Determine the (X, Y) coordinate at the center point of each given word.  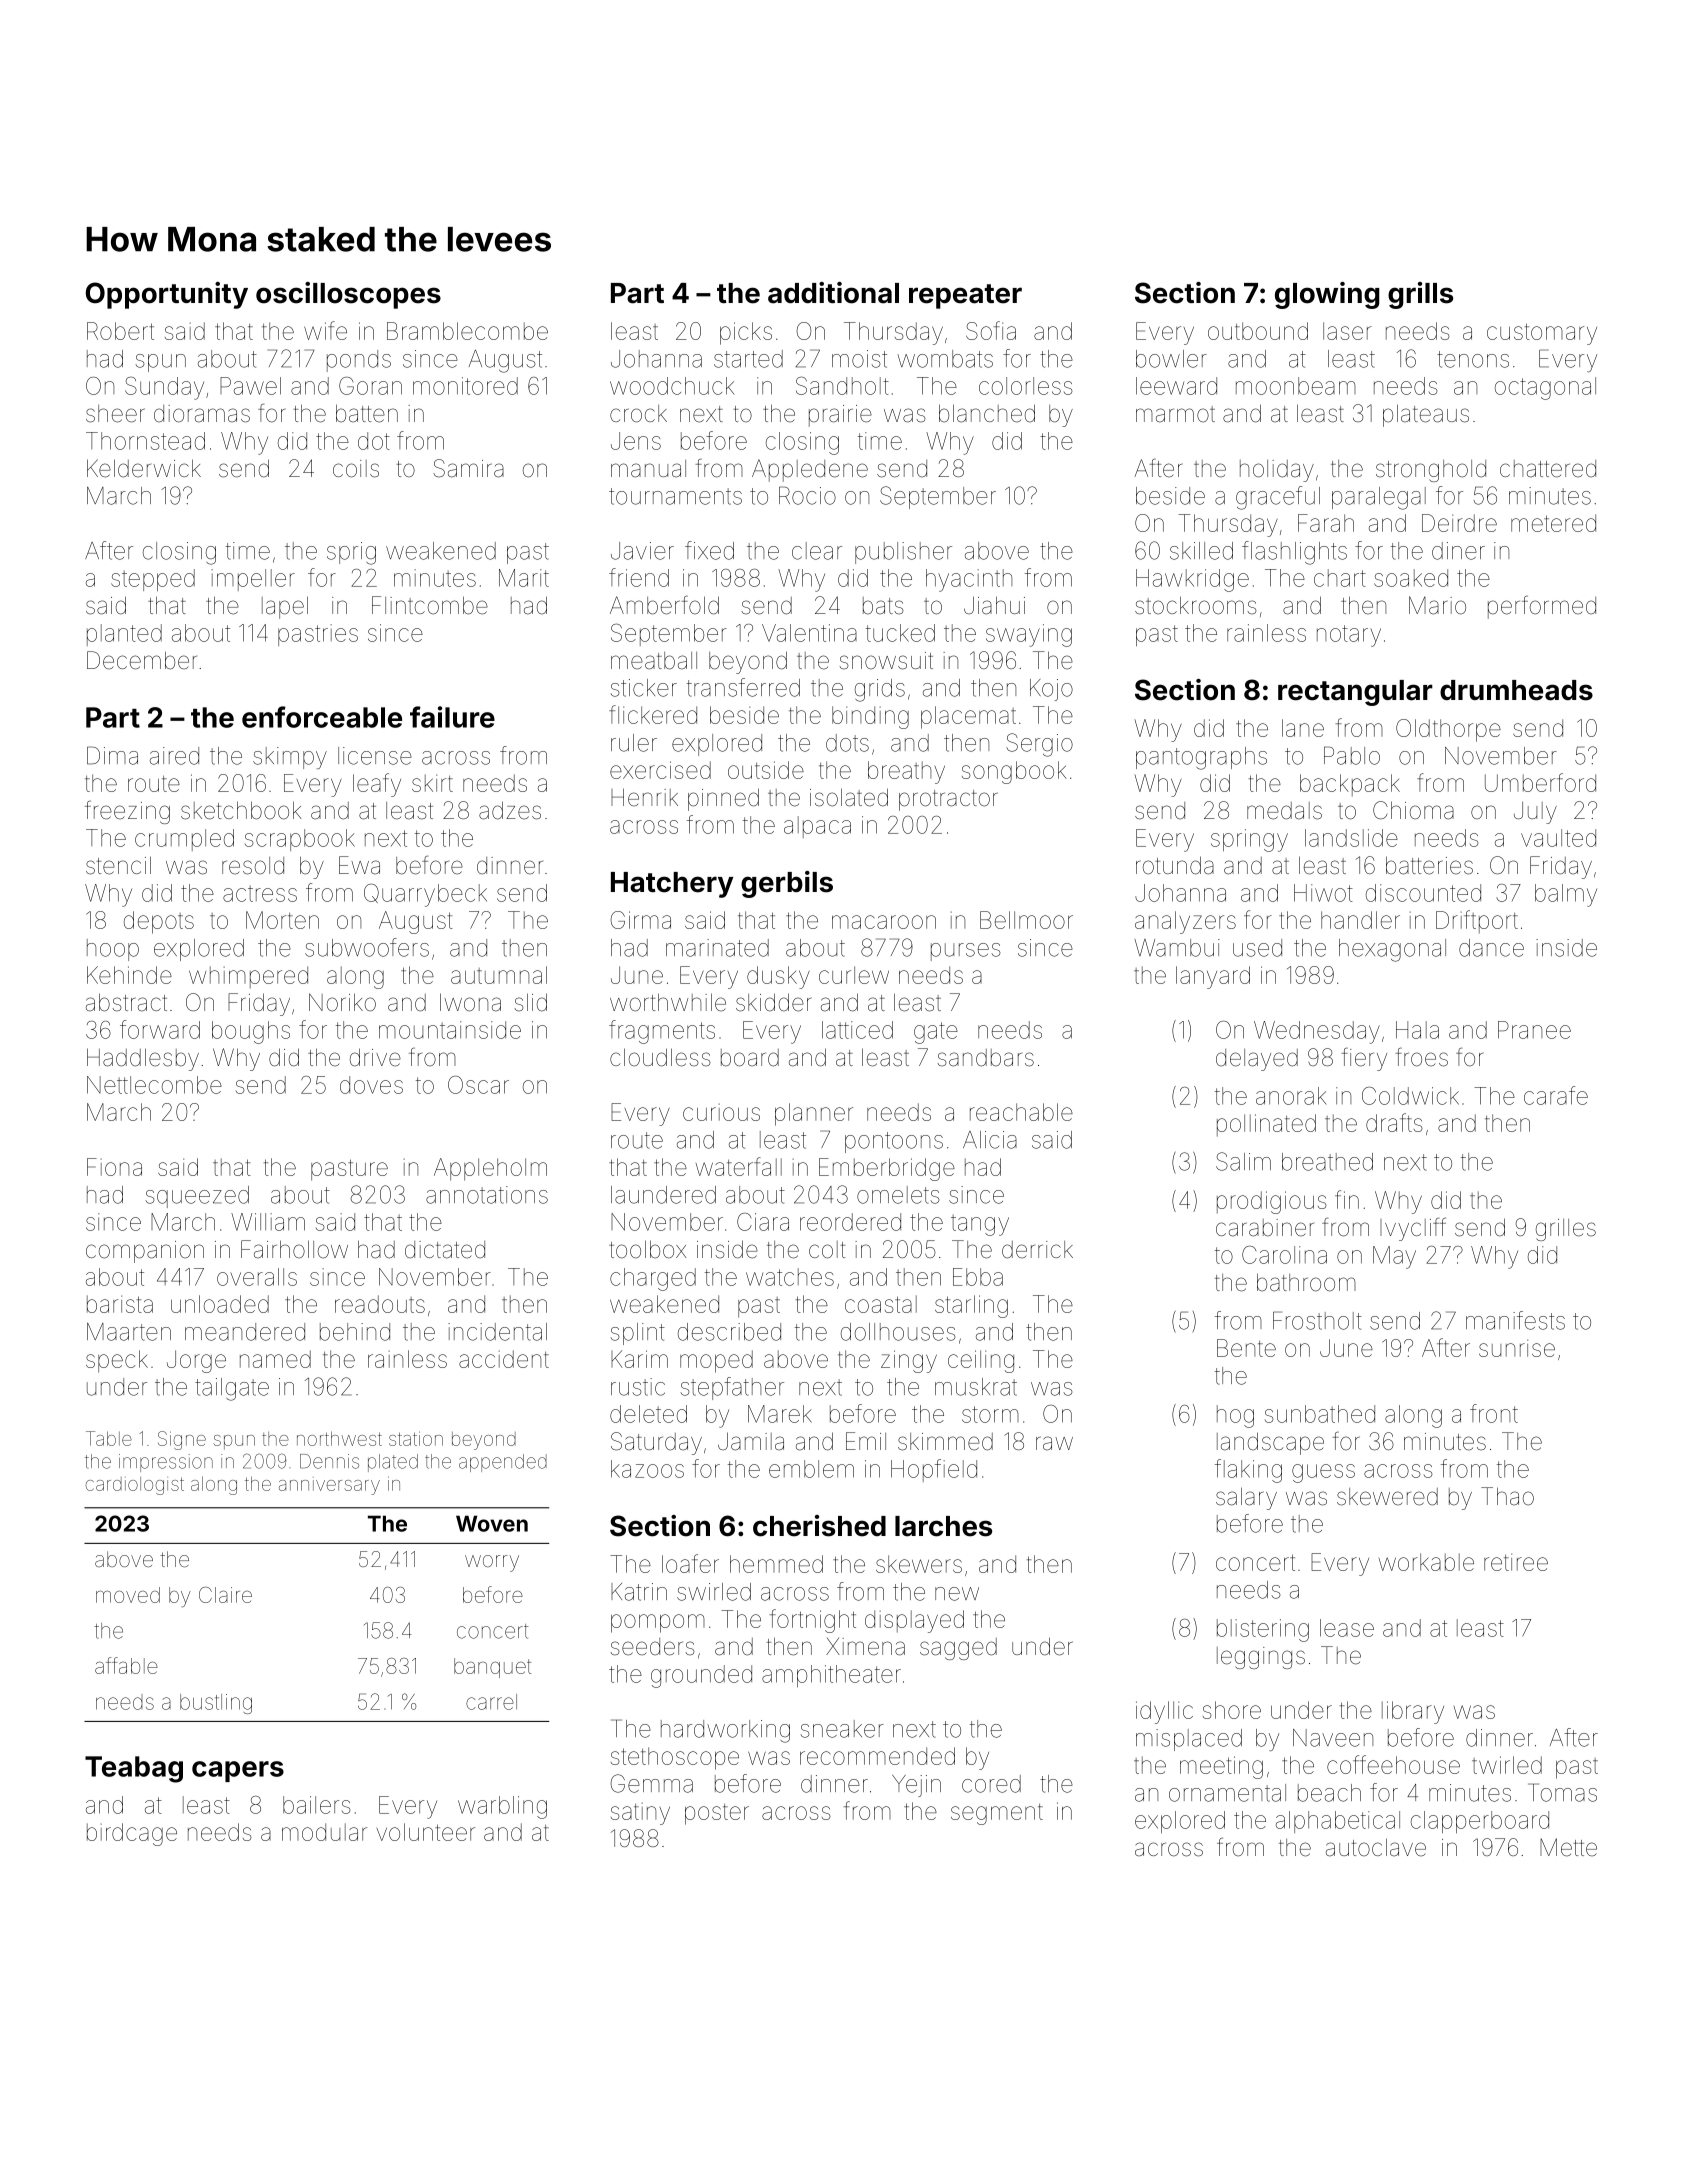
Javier (642, 551)
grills (1420, 295)
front (1494, 1413)
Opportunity (167, 295)
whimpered (248, 977)
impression (166, 1463)
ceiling (981, 1361)
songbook (1014, 772)
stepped (153, 580)
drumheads (1516, 690)
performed (1542, 607)
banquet (492, 1668)
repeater (965, 296)
